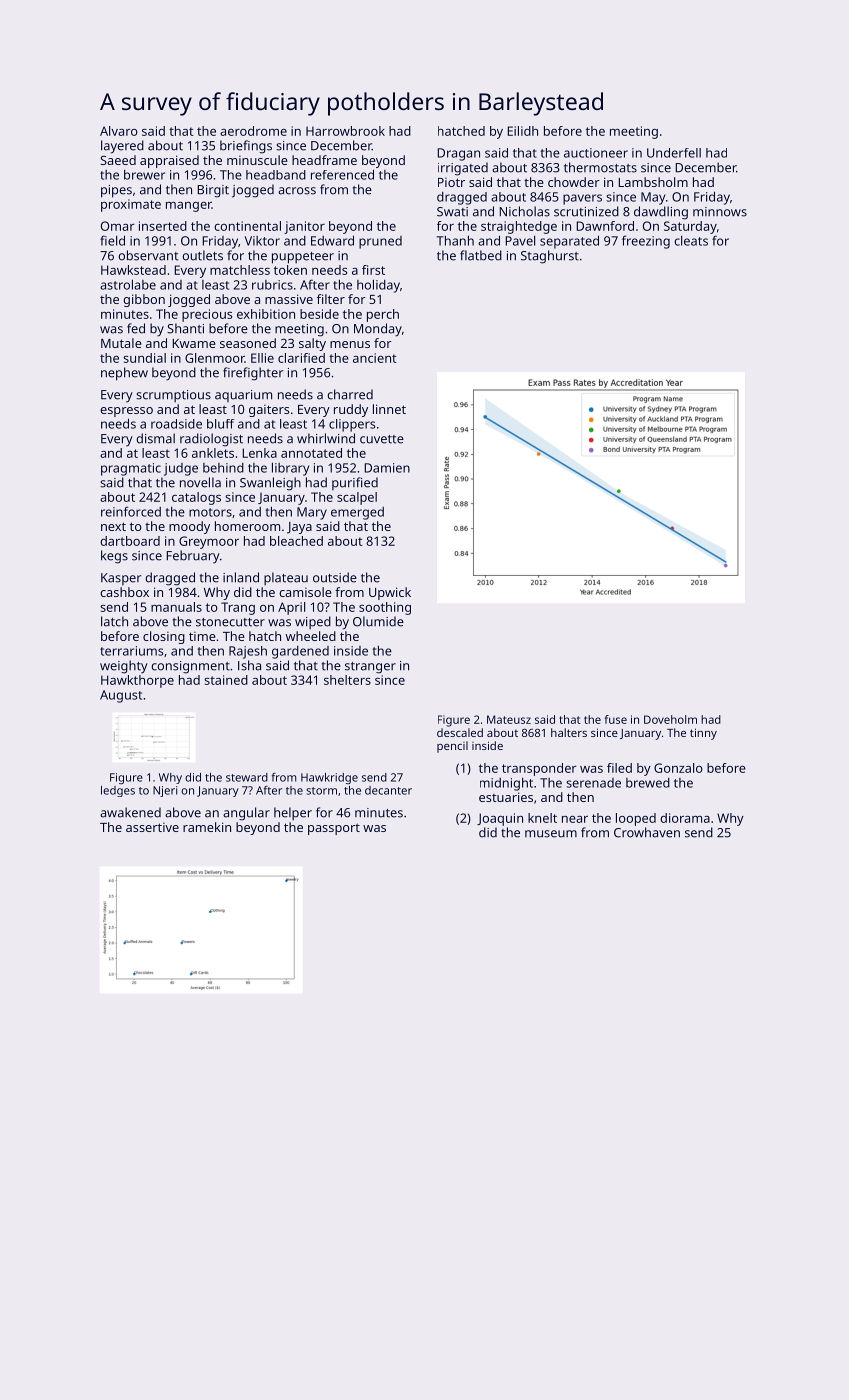 The image size is (849, 1400). What do you see at coordinates (616, 719) in the image?
I see `fuse` at bounding box center [616, 719].
